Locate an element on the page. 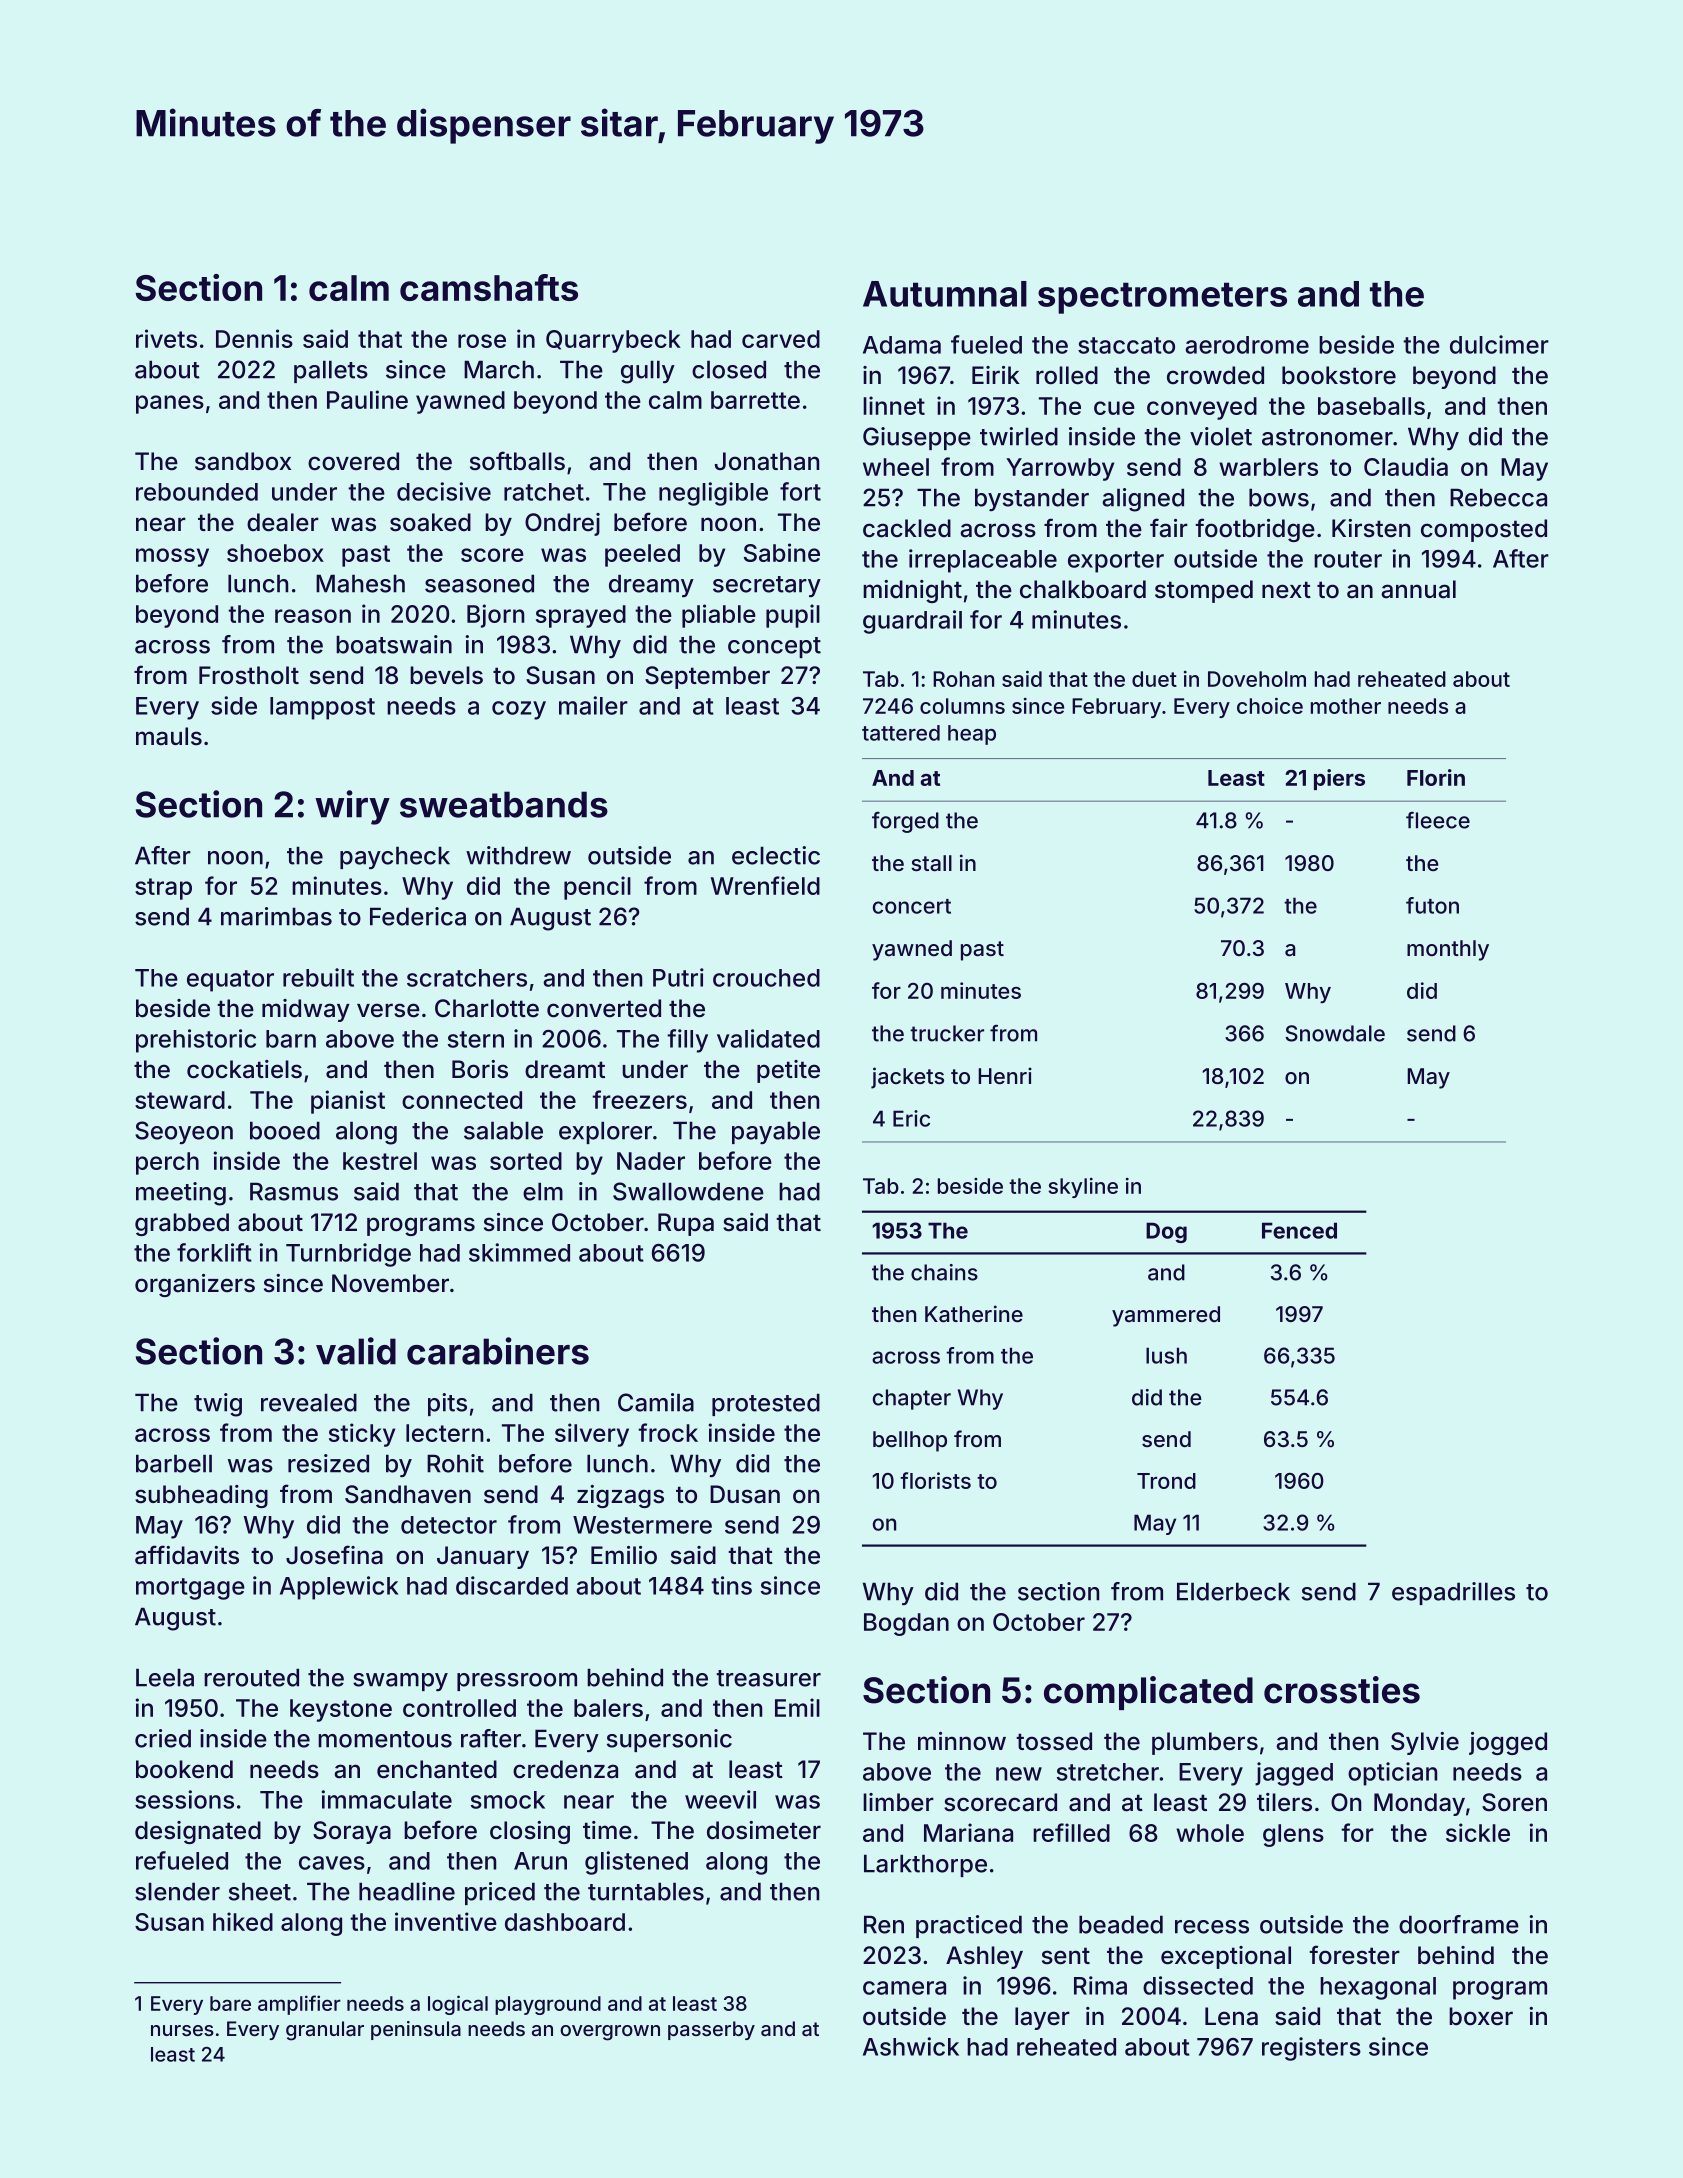 This page has width=1683, height=2178. shoebox is located at coordinates (275, 553).
